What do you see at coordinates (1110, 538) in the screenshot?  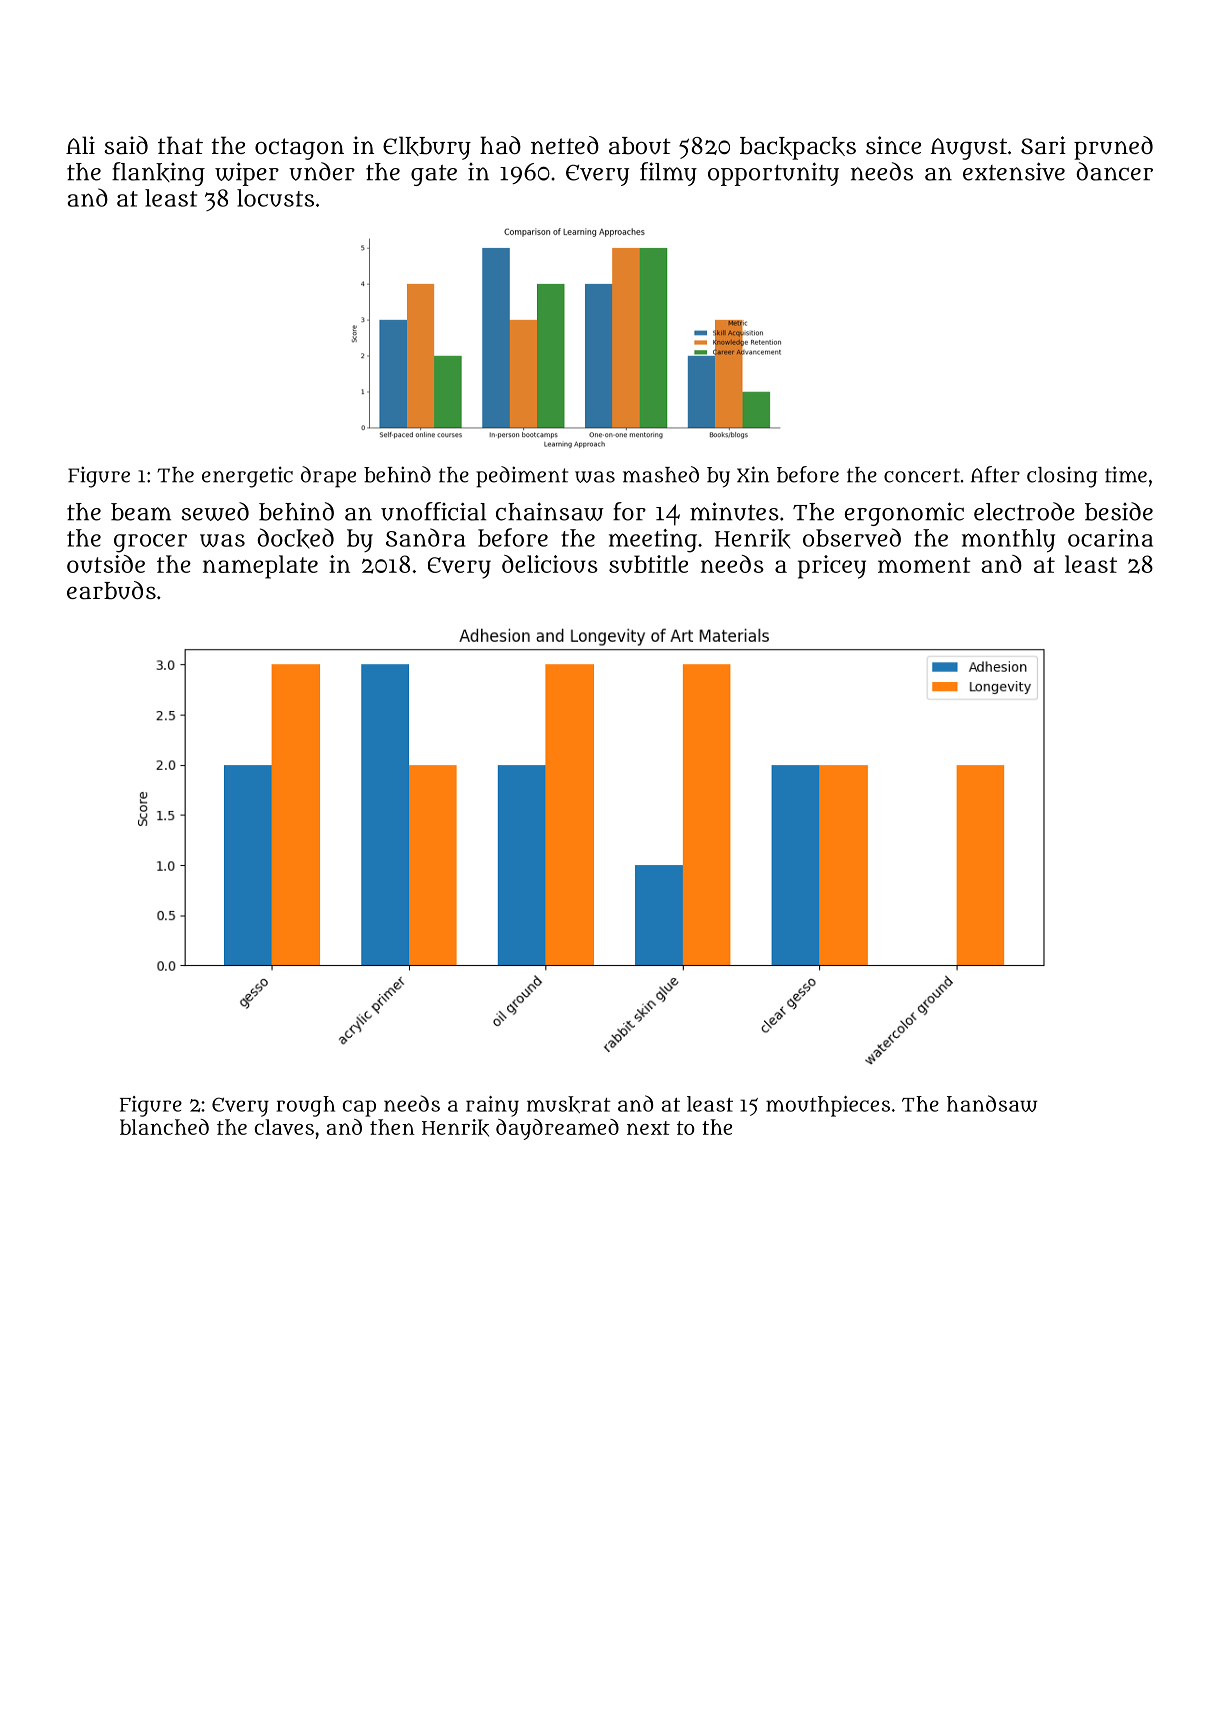 I see `ocarina` at bounding box center [1110, 538].
